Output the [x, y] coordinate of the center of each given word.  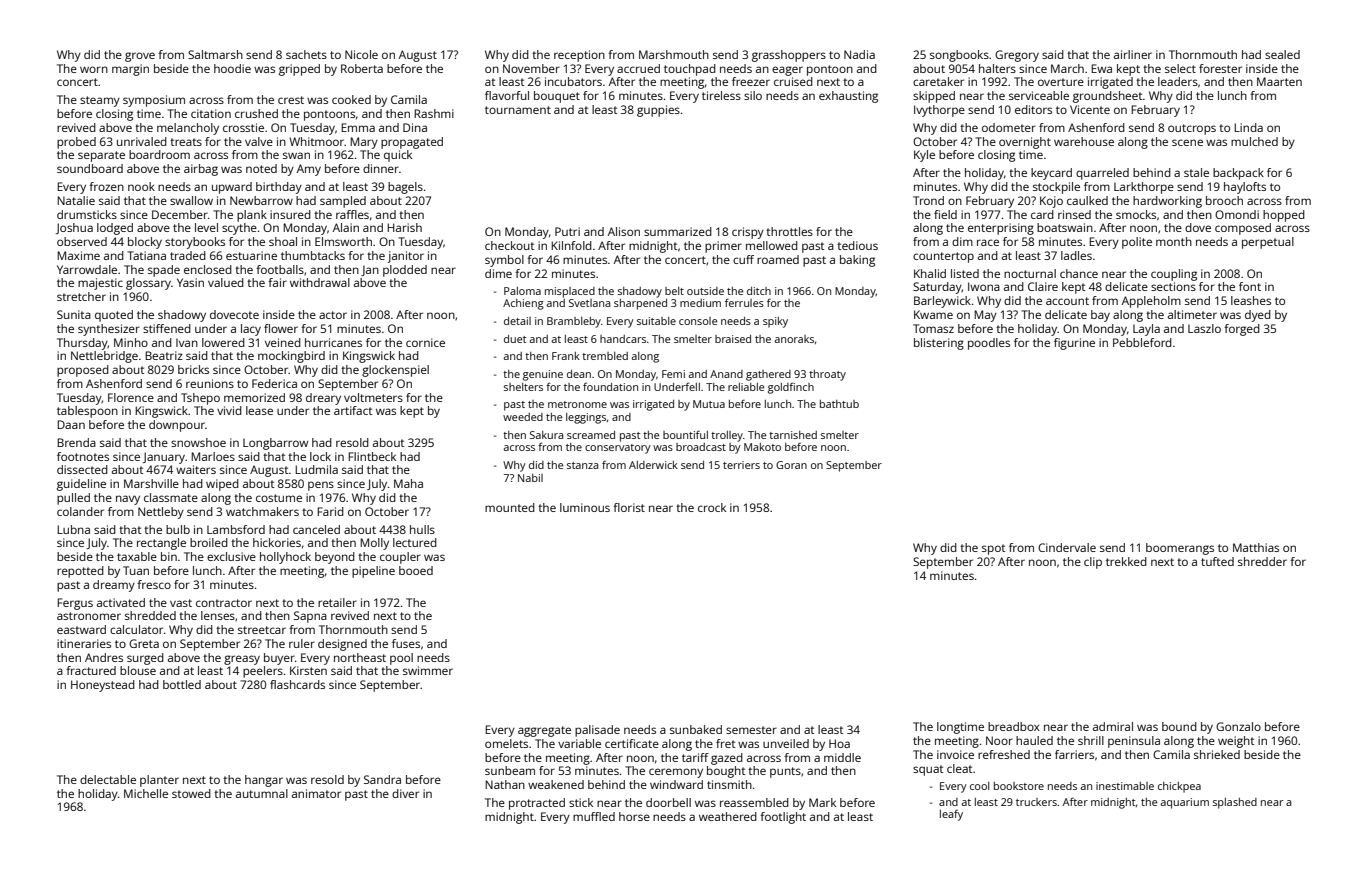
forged [1242, 330]
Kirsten [308, 670]
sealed [1282, 54]
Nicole [361, 54]
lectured [415, 542]
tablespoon [87, 412]
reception [579, 56]
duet [515, 339]
